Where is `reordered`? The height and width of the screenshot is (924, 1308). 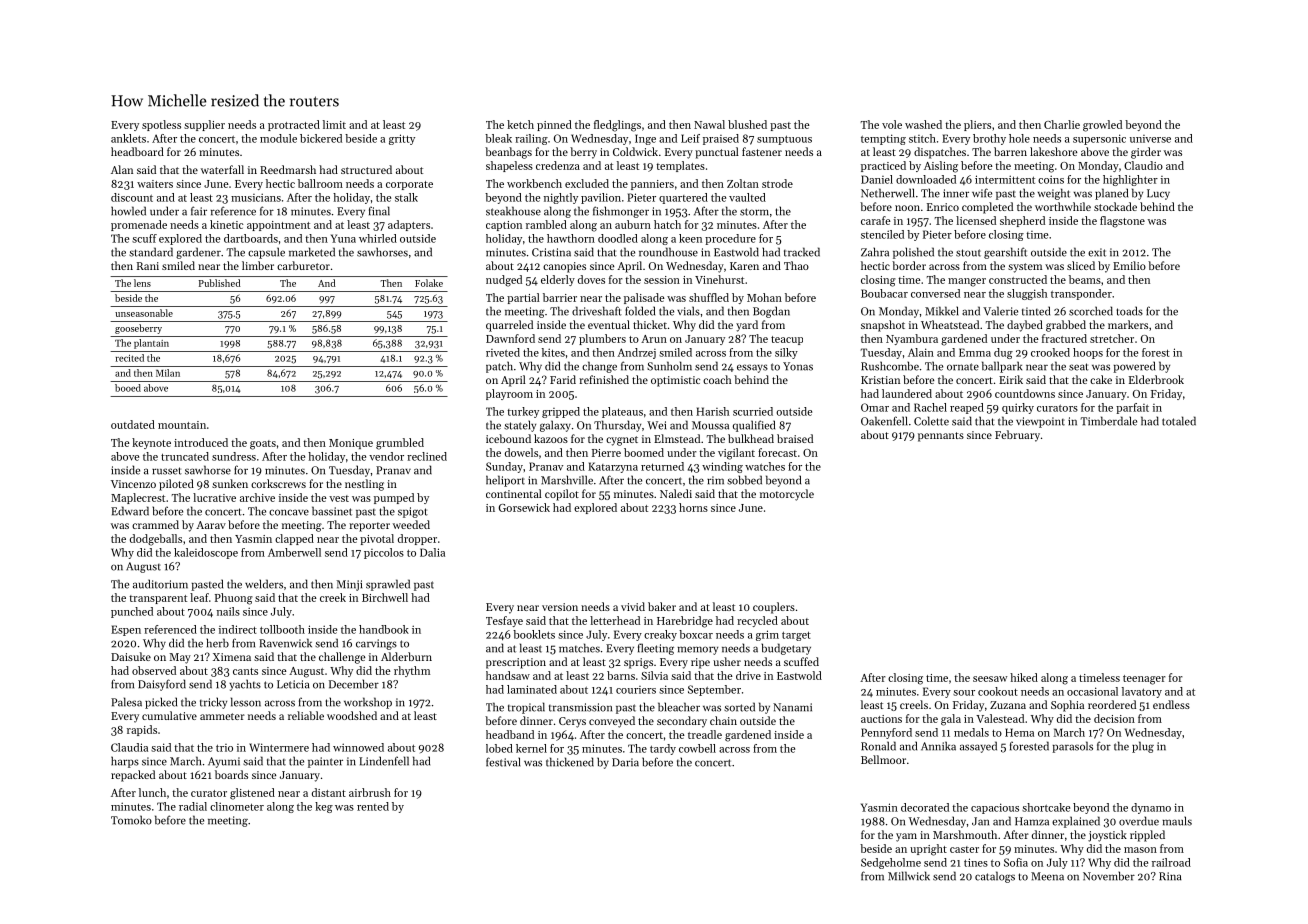
reordered is located at coordinates (1112, 704).
